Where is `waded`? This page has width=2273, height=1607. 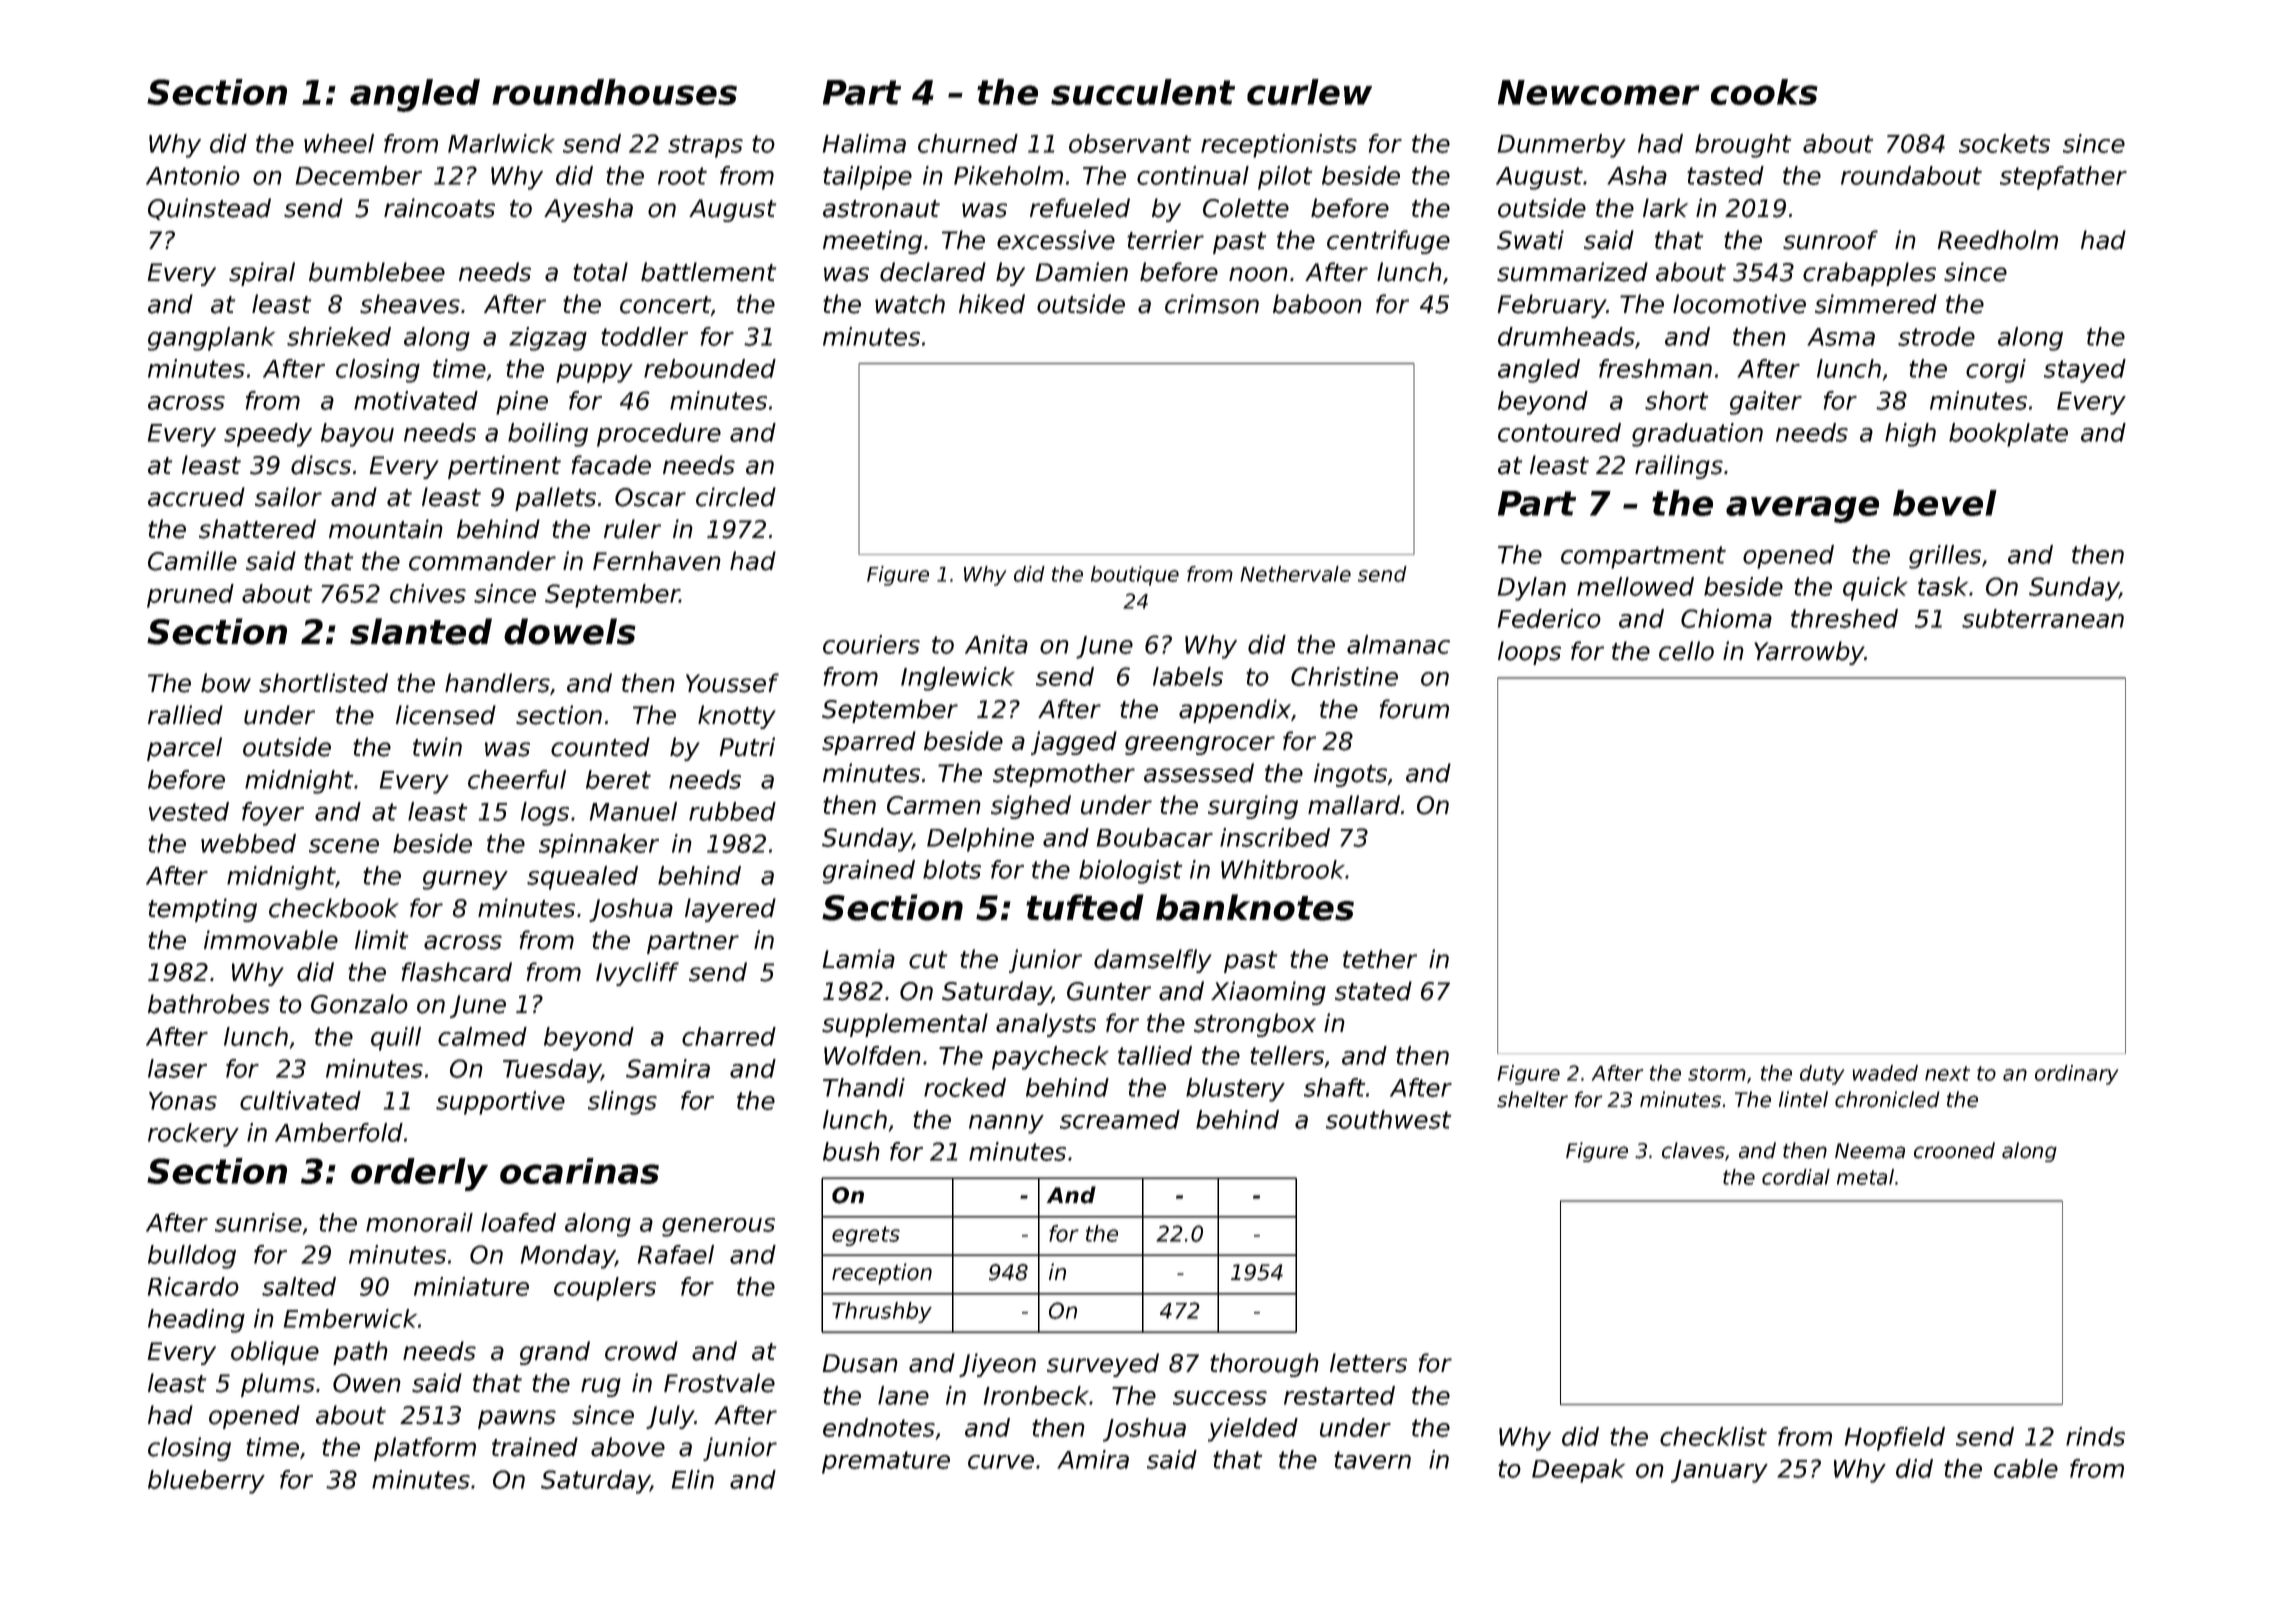 waded is located at coordinates (1885, 1073).
